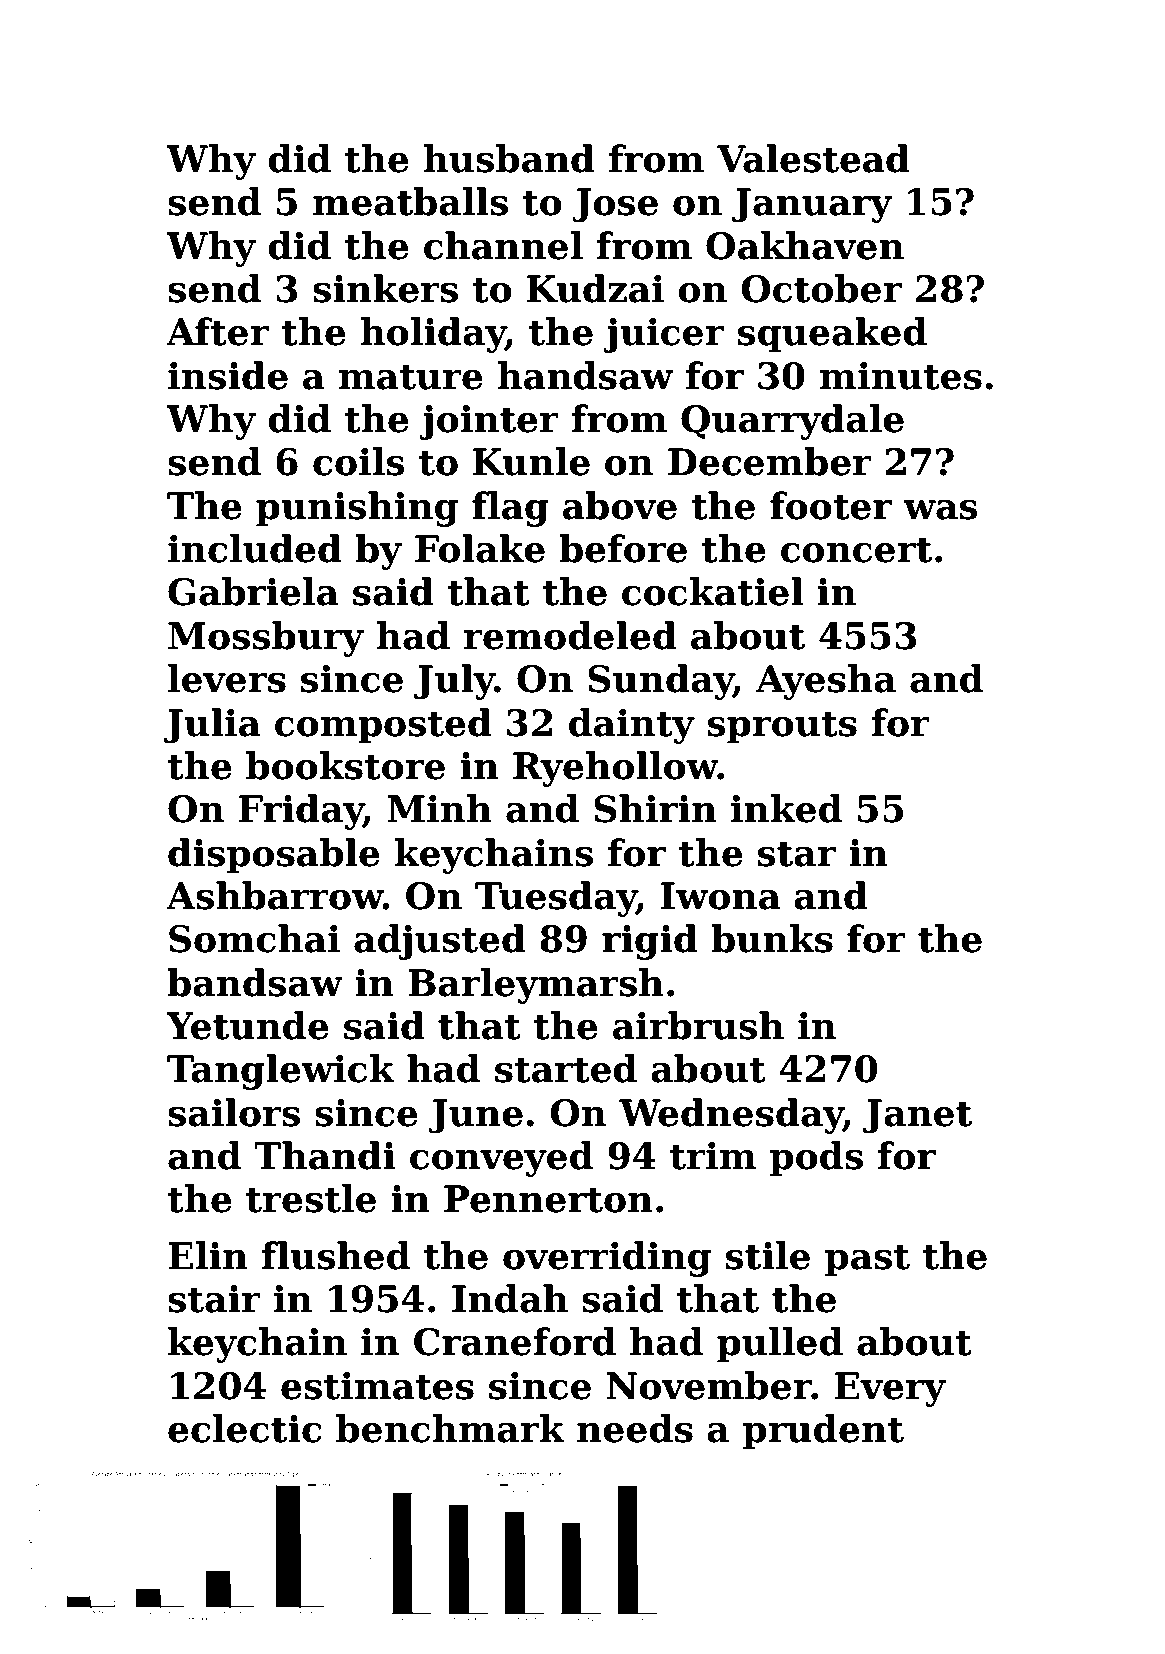 The width and height of the screenshot is (1165, 1654). Describe the element at coordinates (615, 205) in the screenshot. I see `Jose` at that location.
